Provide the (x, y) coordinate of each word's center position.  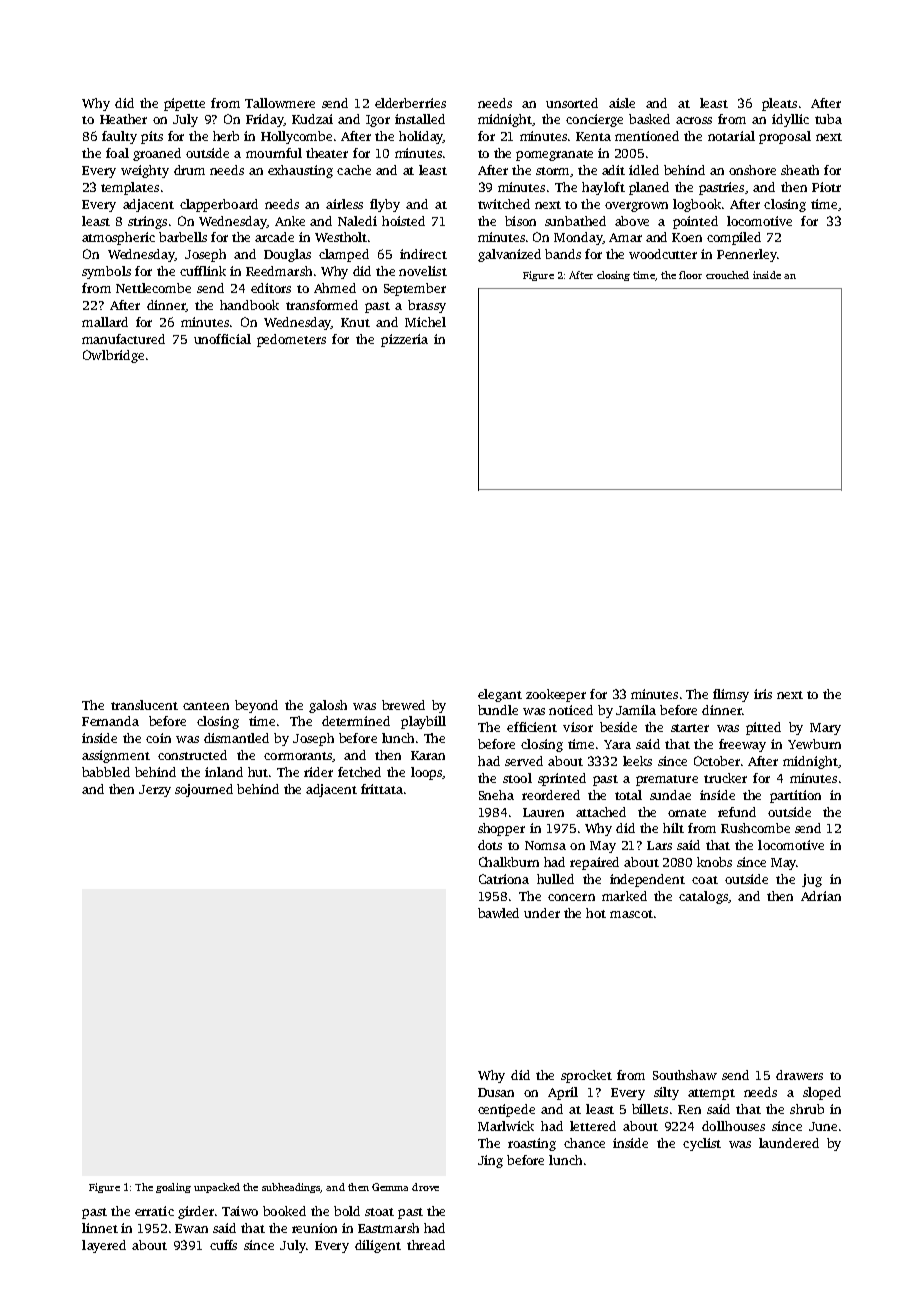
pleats (779, 104)
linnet (100, 1228)
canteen (206, 706)
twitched (504, 204)
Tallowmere (280, 103)
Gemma (390, 1187)
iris (763, 694)
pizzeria (404, 340)
